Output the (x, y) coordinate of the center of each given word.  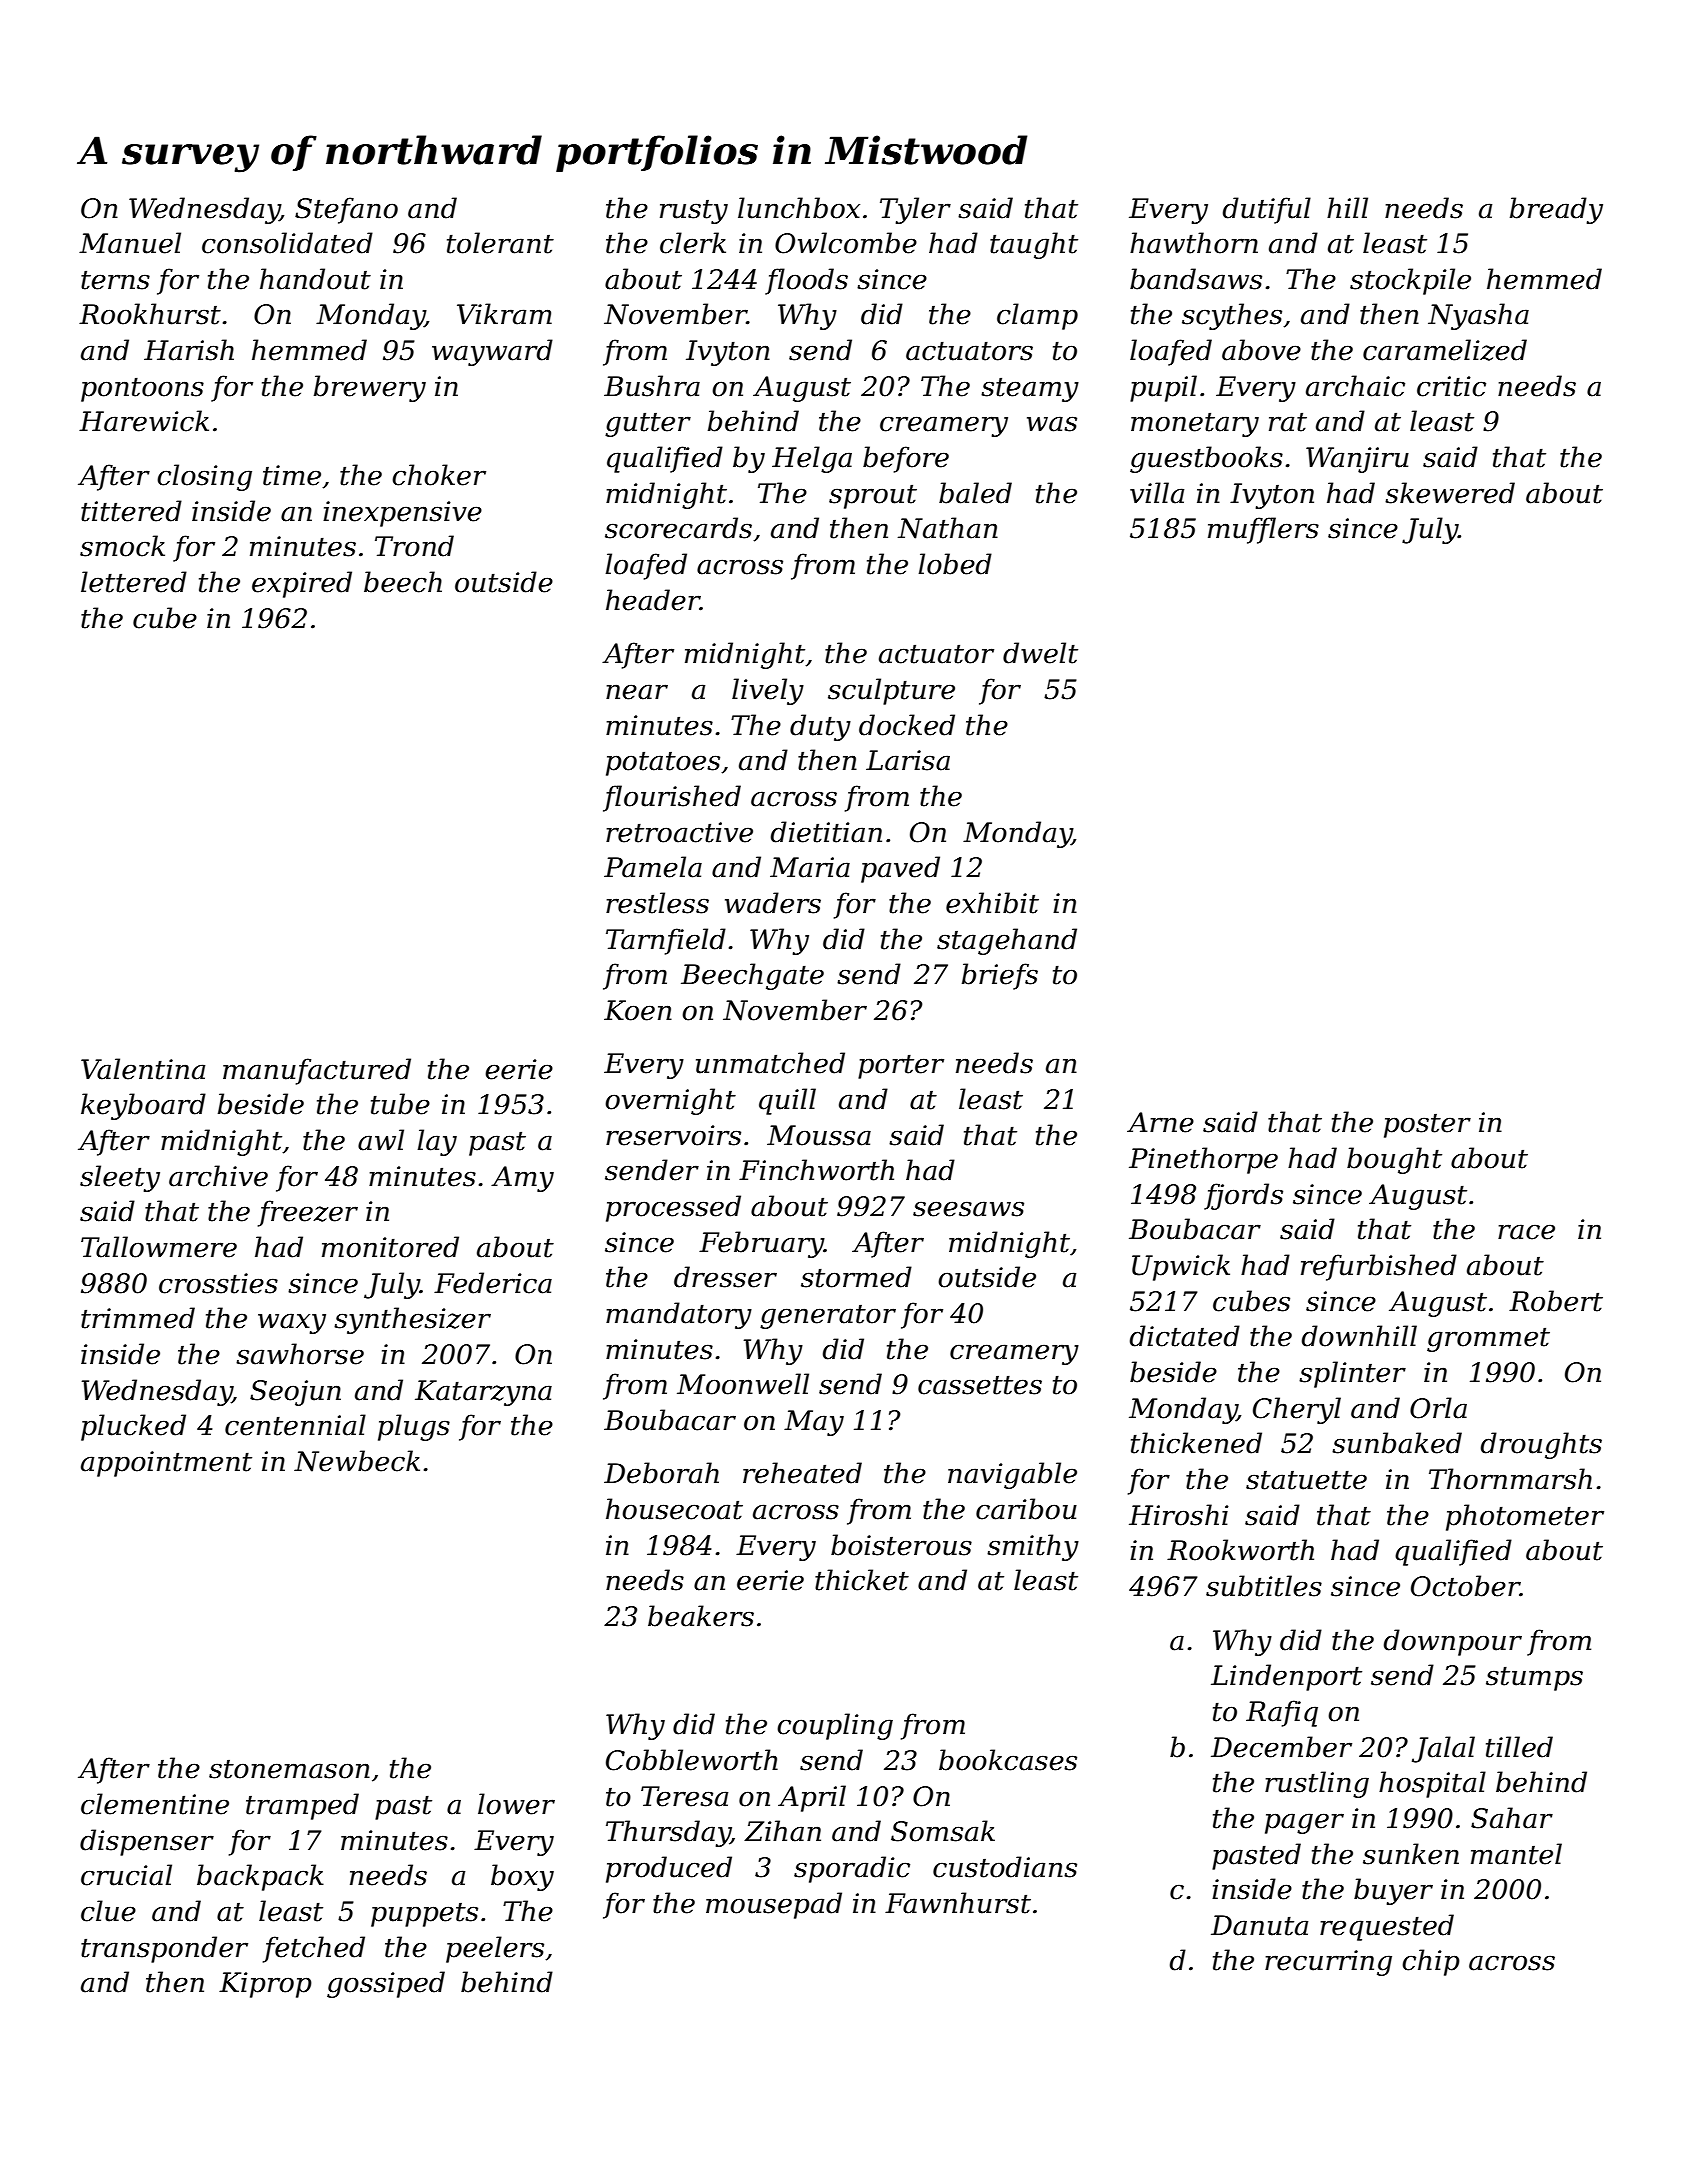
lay (437, 1142)
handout (315, 279)
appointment (166, 1464)
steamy (1030, 389)
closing (204, 477)
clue (108, 1911)
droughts (1541, 1445)
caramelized (1445, 350)
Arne (1160, 1122)
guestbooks (1206, 459)
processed (673, 1208)
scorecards (678, 528)
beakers (701, 1616)
